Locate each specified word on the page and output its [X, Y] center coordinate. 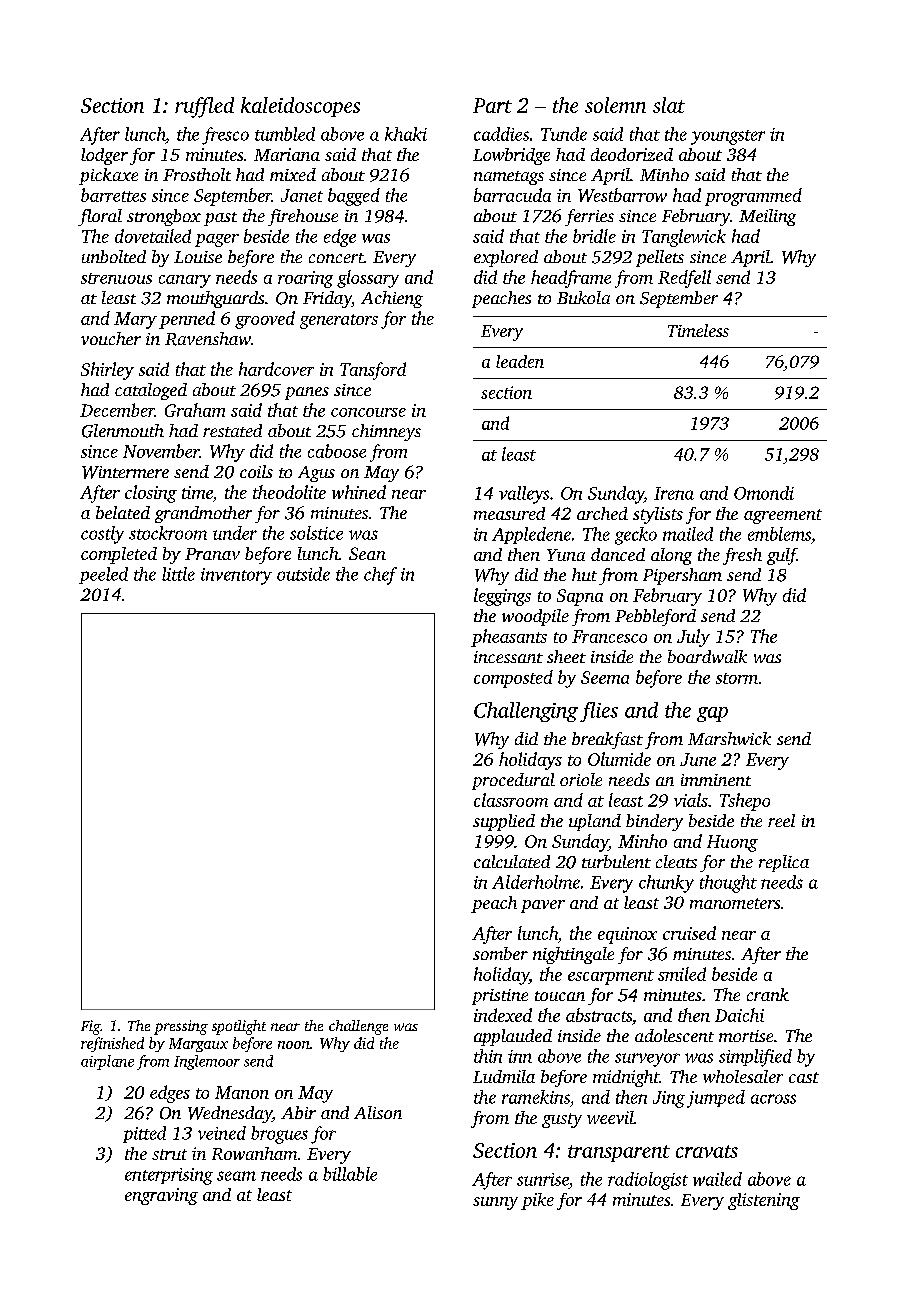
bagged [354, 197]
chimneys [386, 432]
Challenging [526, 712]
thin [488, 1056]
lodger [104, 156]
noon [294, 1045]
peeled [103, 575]
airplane [107, 1062]
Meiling [767, 217]
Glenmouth [123, 431]
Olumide [619, 759]
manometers [735, 903]
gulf [782, 556]
